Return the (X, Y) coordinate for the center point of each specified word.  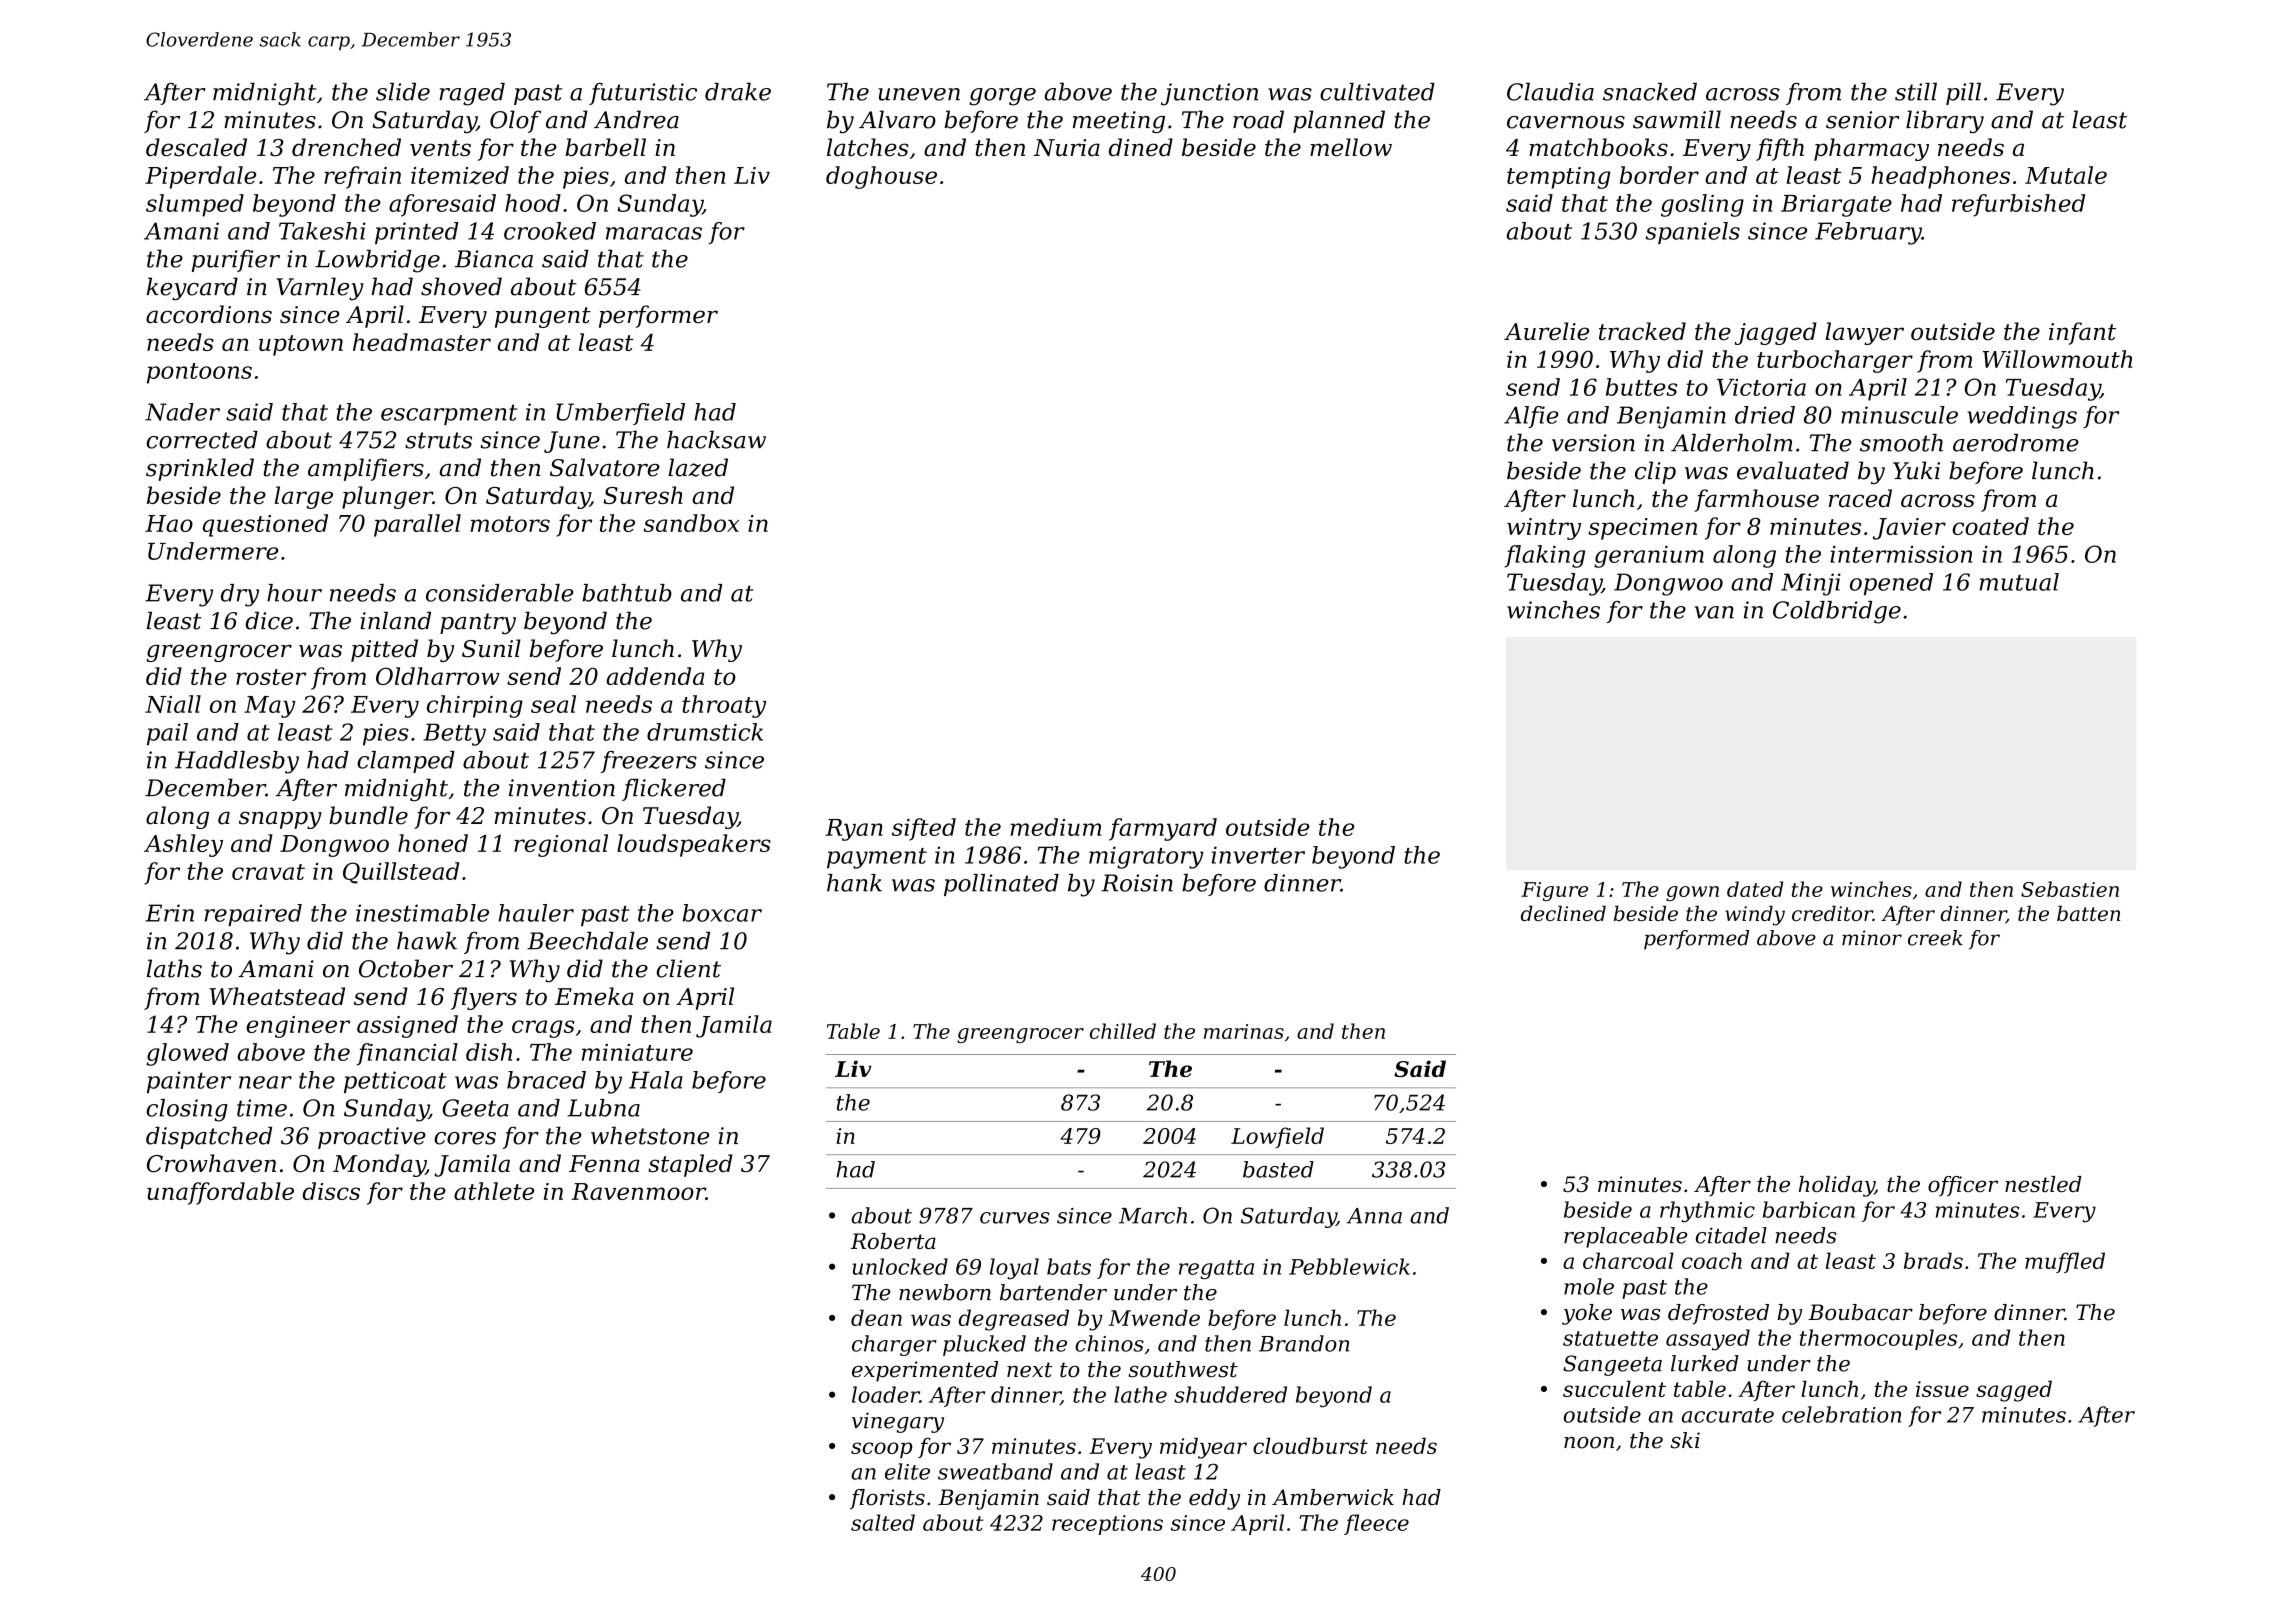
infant (2082, 333)
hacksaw (716, 439)
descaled (196, 147)
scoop (881, 1450)
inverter (1258, 855)
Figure (1554, 891)
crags (543, 1029)
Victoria (1761, 387)
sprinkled (200, 469)
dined (1141, 147)
